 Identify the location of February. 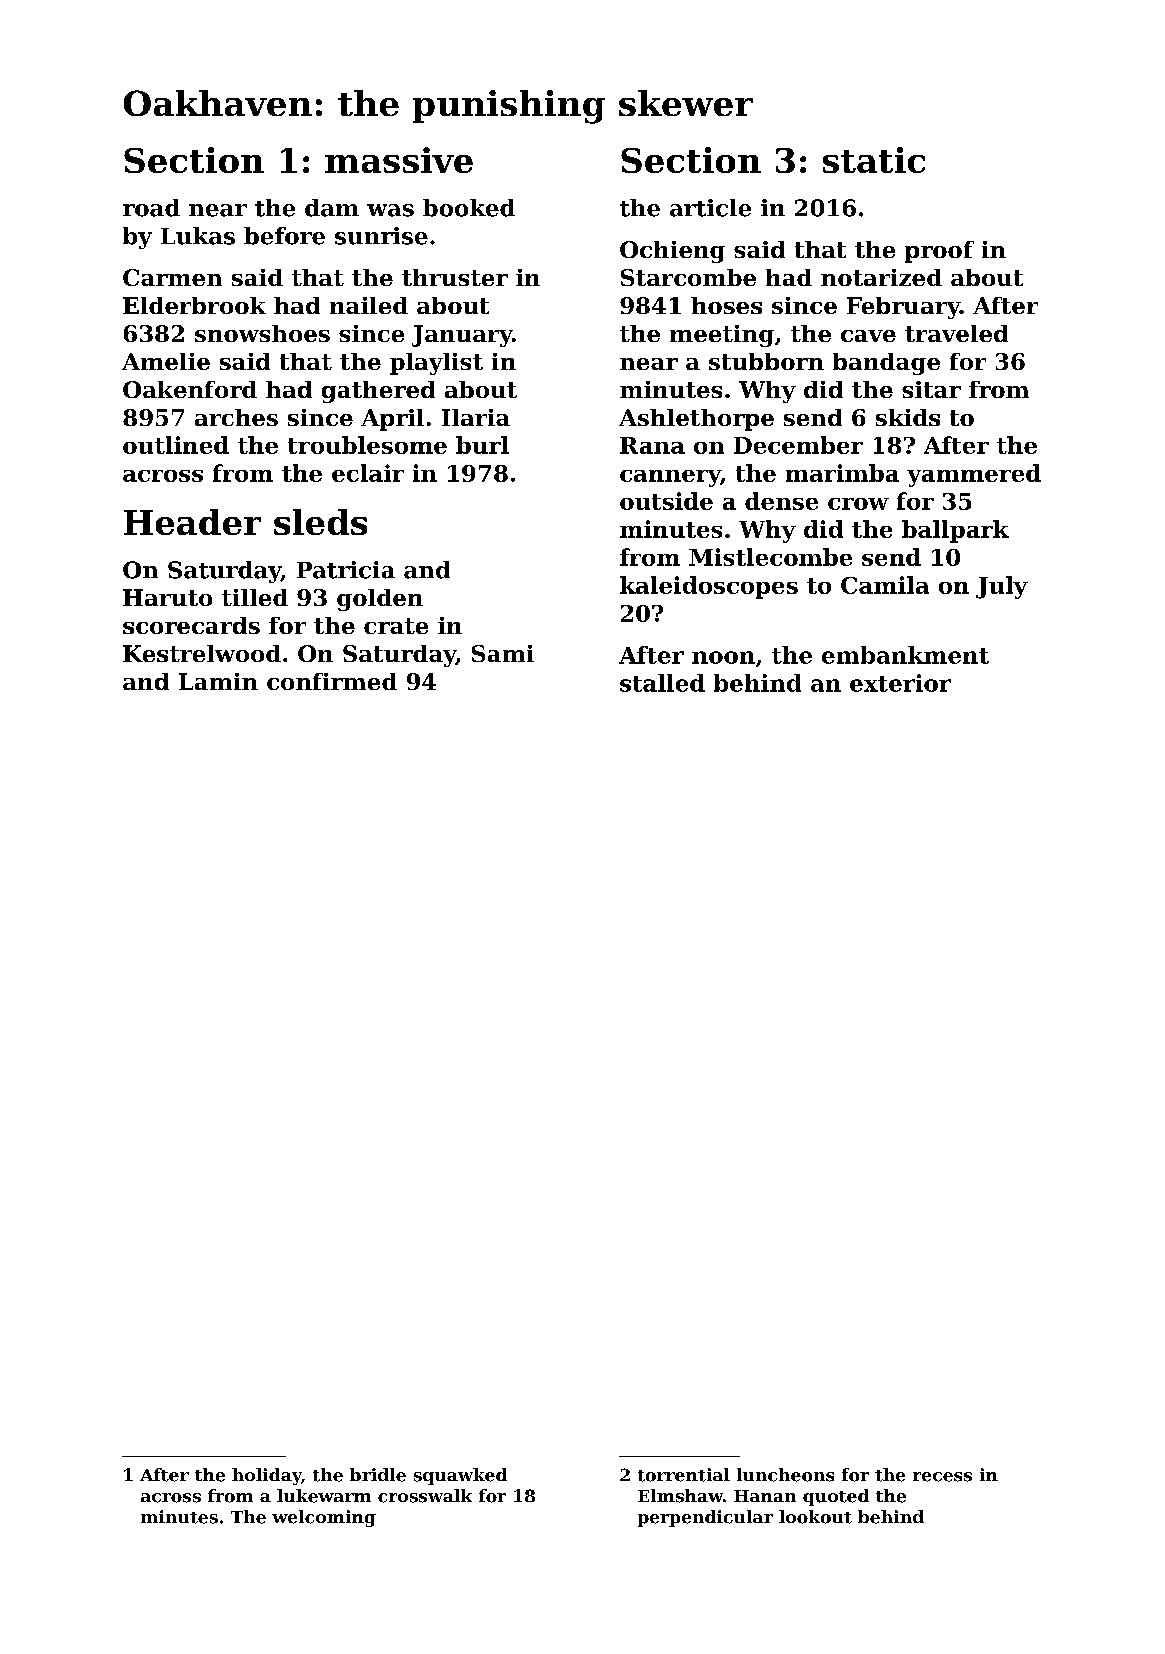
(903, 308).
